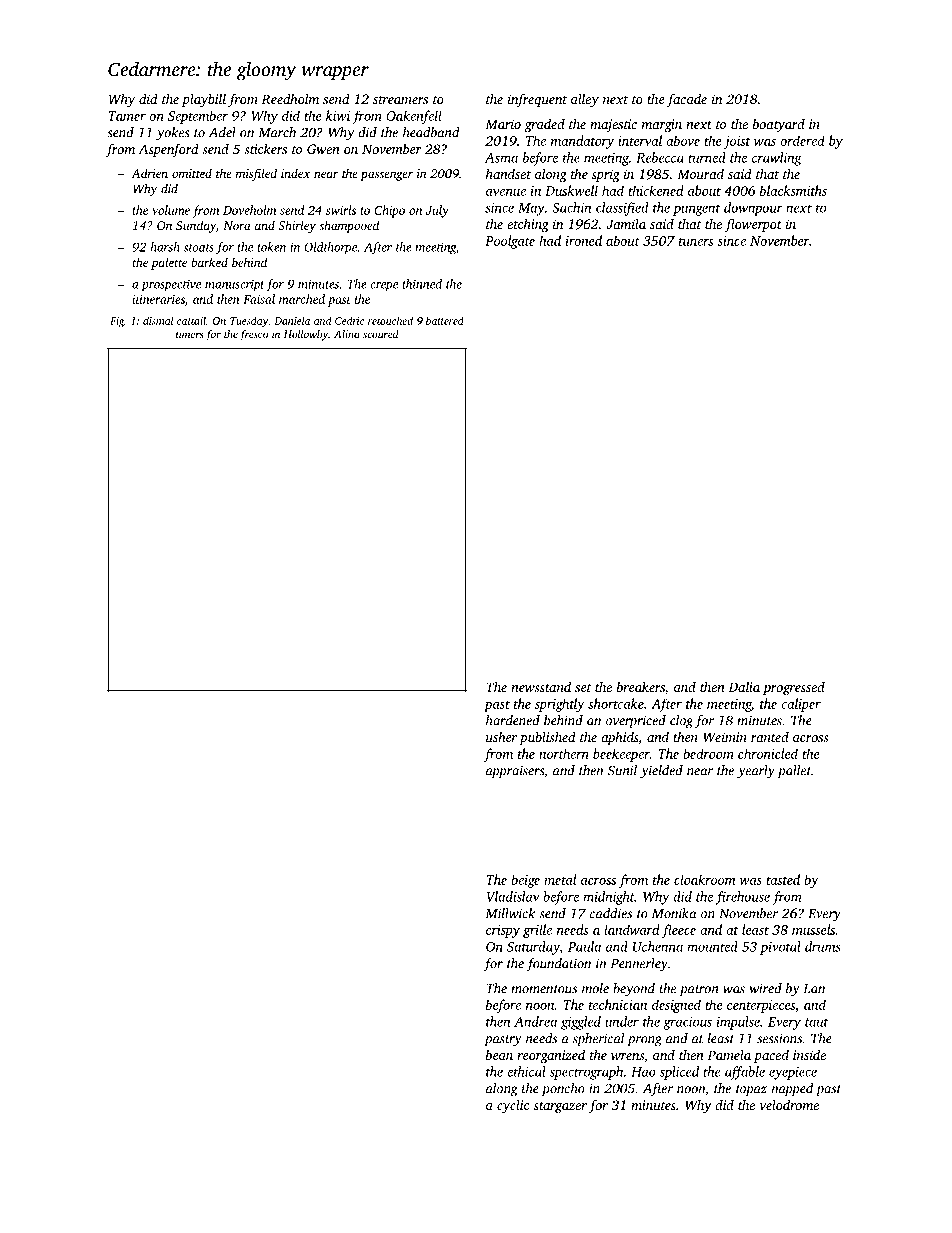 Image resolution: width=952 pixels, height=1233 pixels. I want to click on Adrien, so click(149, 173).
